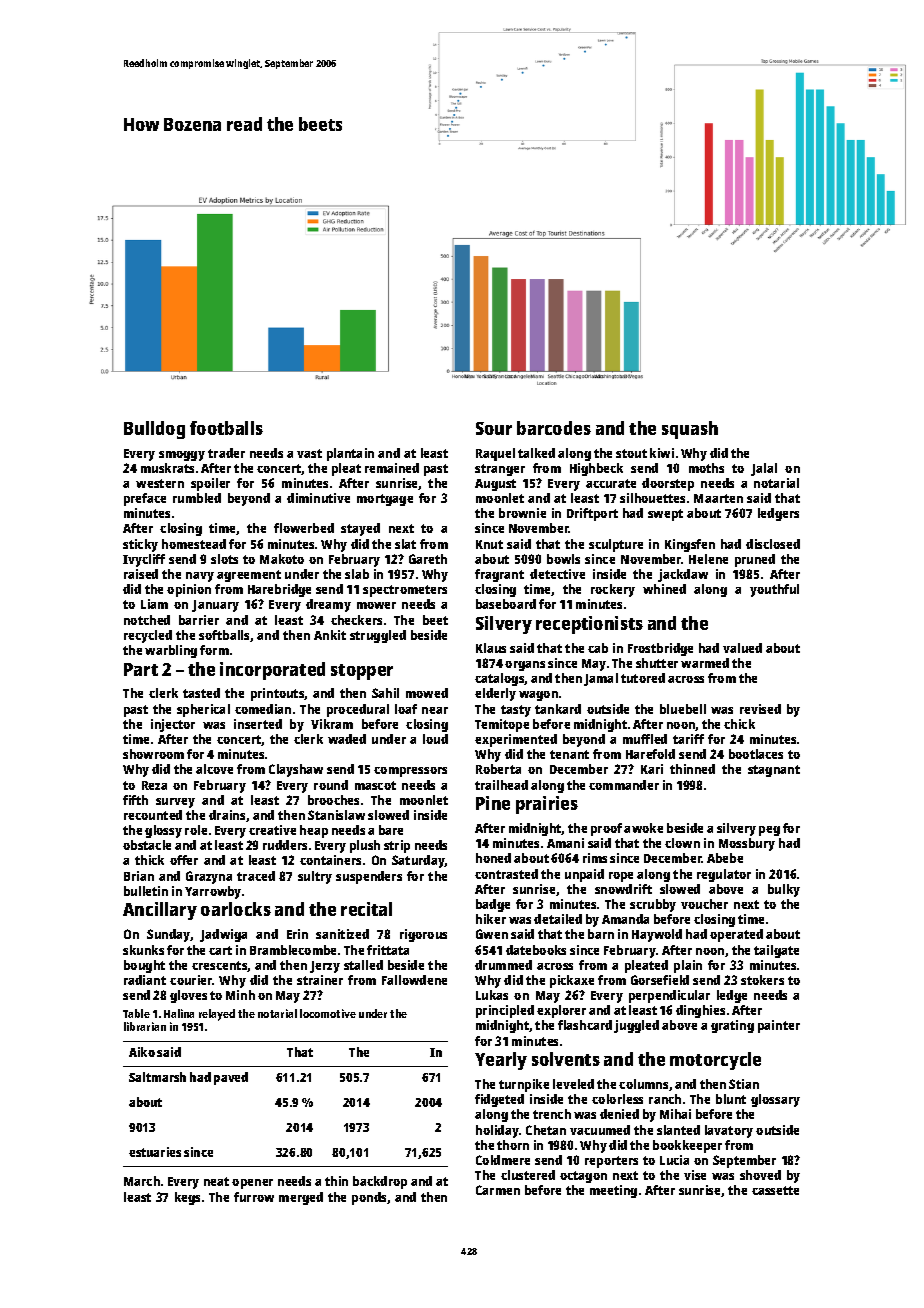 The width and height of the screenshot is (924, 1308). I want to click on bowls, so click(563, 559).
